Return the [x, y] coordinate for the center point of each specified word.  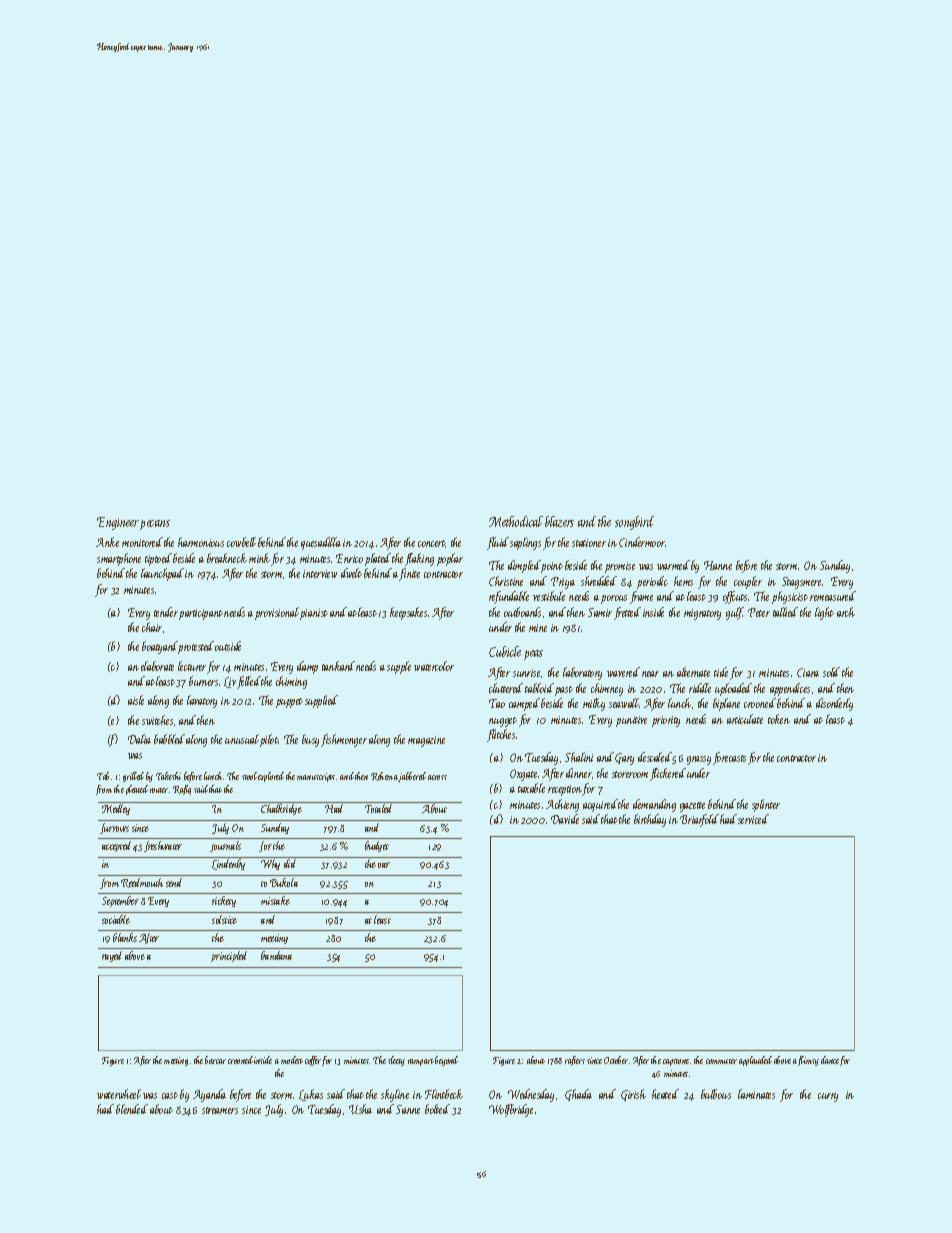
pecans [155, 525]
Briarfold [699, 820]
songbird [634, 523]
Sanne [408, 1109]
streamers [220, 1110]
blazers [559, 521]
